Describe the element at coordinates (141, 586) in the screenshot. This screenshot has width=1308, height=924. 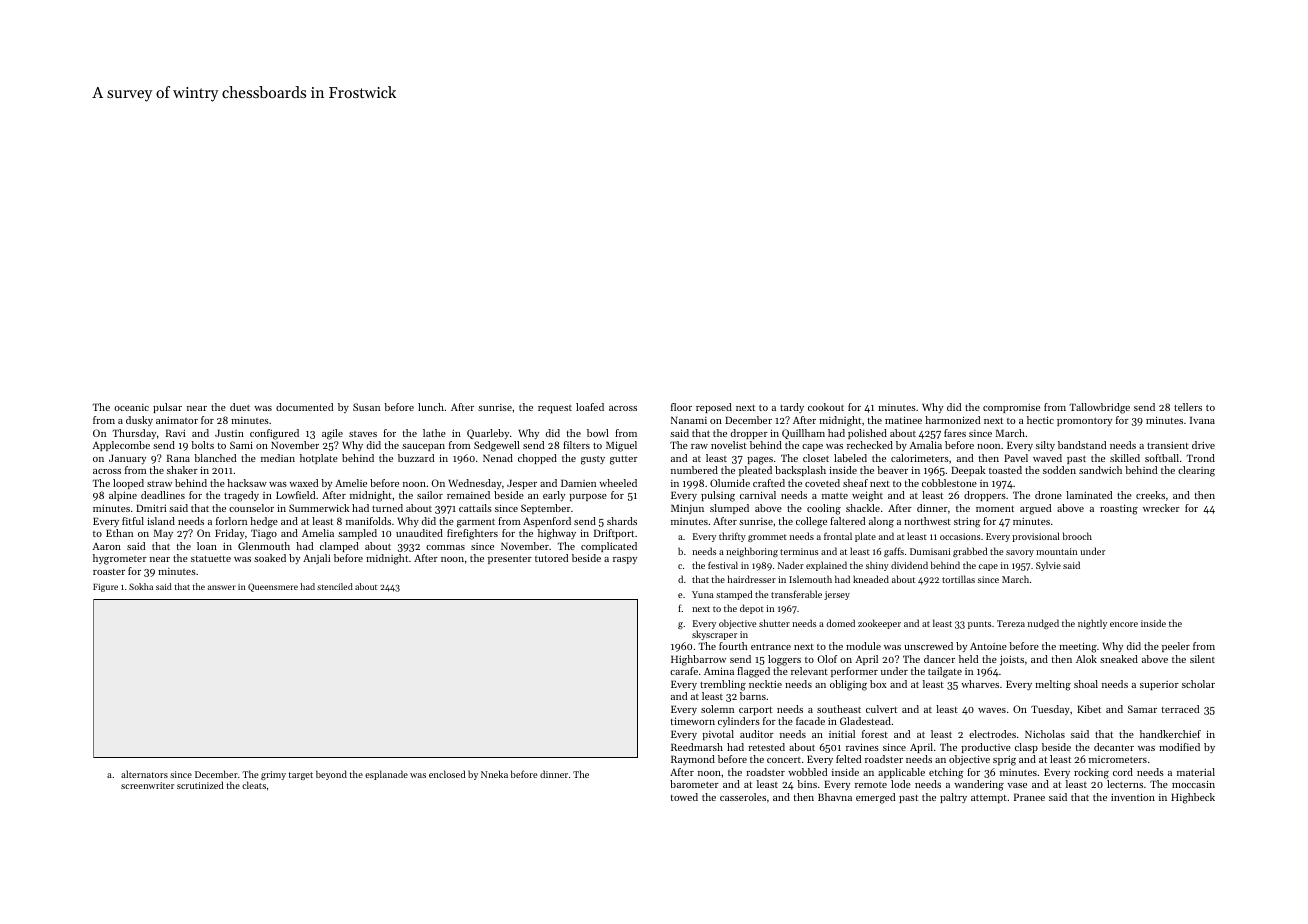
I see `Sokha` at that location.
